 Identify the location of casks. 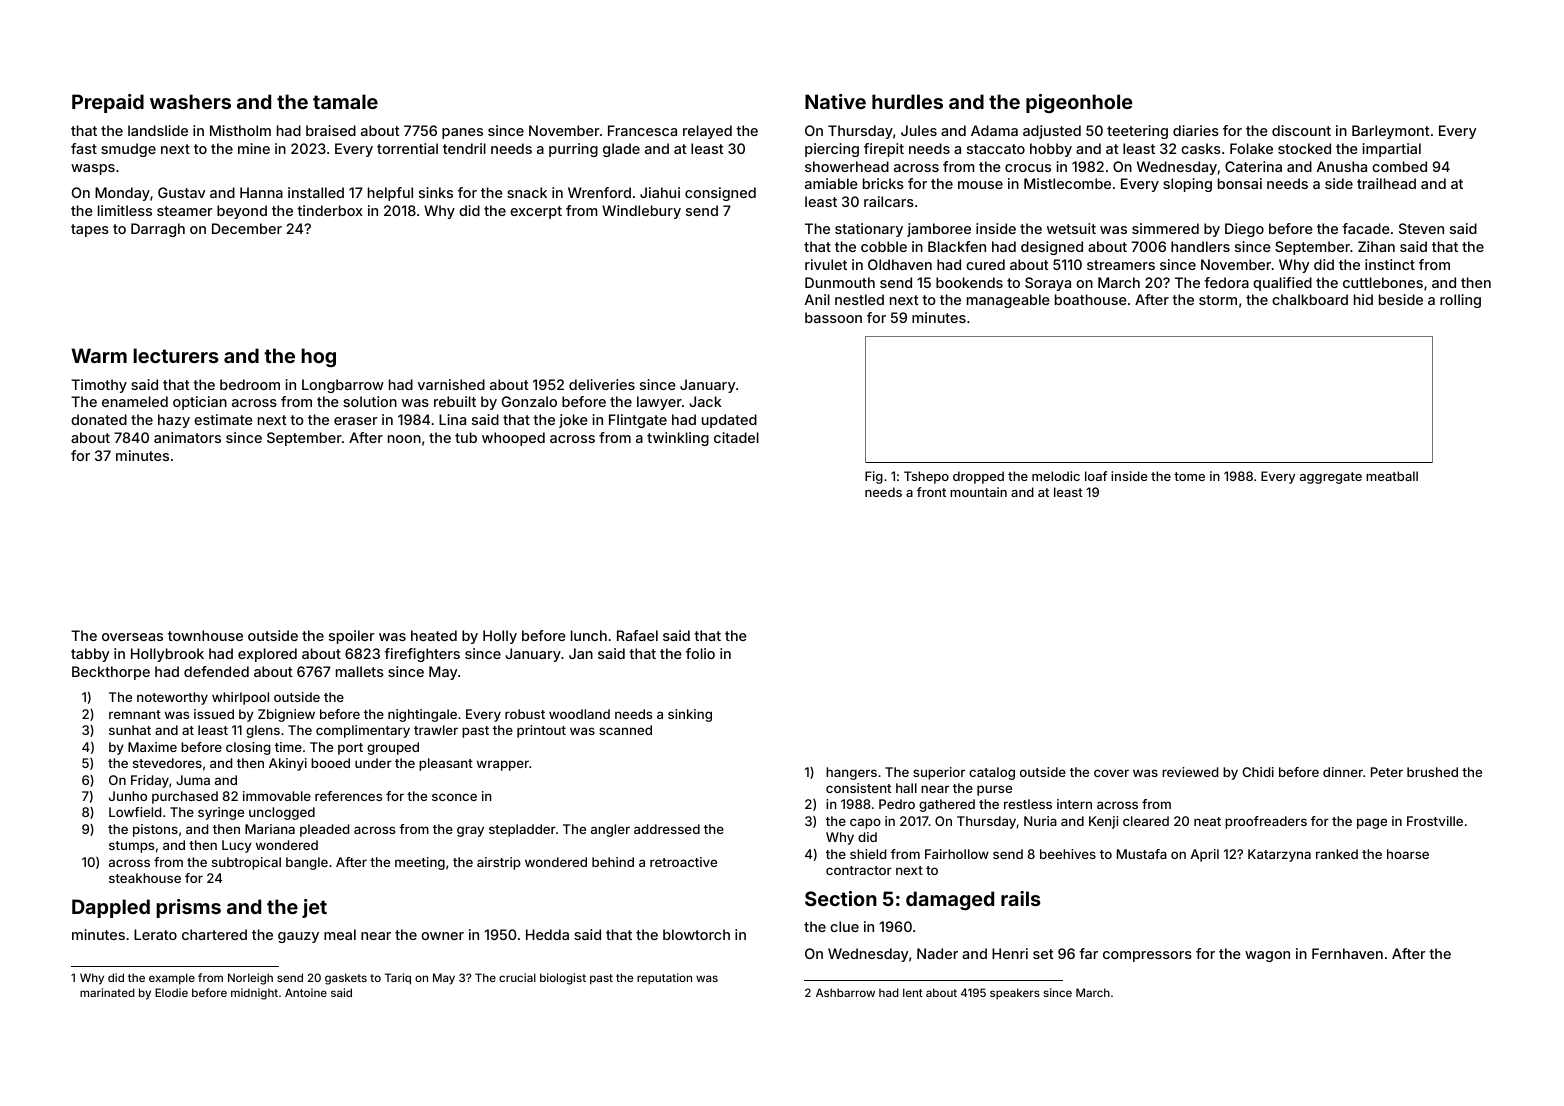
(1201, 148).
